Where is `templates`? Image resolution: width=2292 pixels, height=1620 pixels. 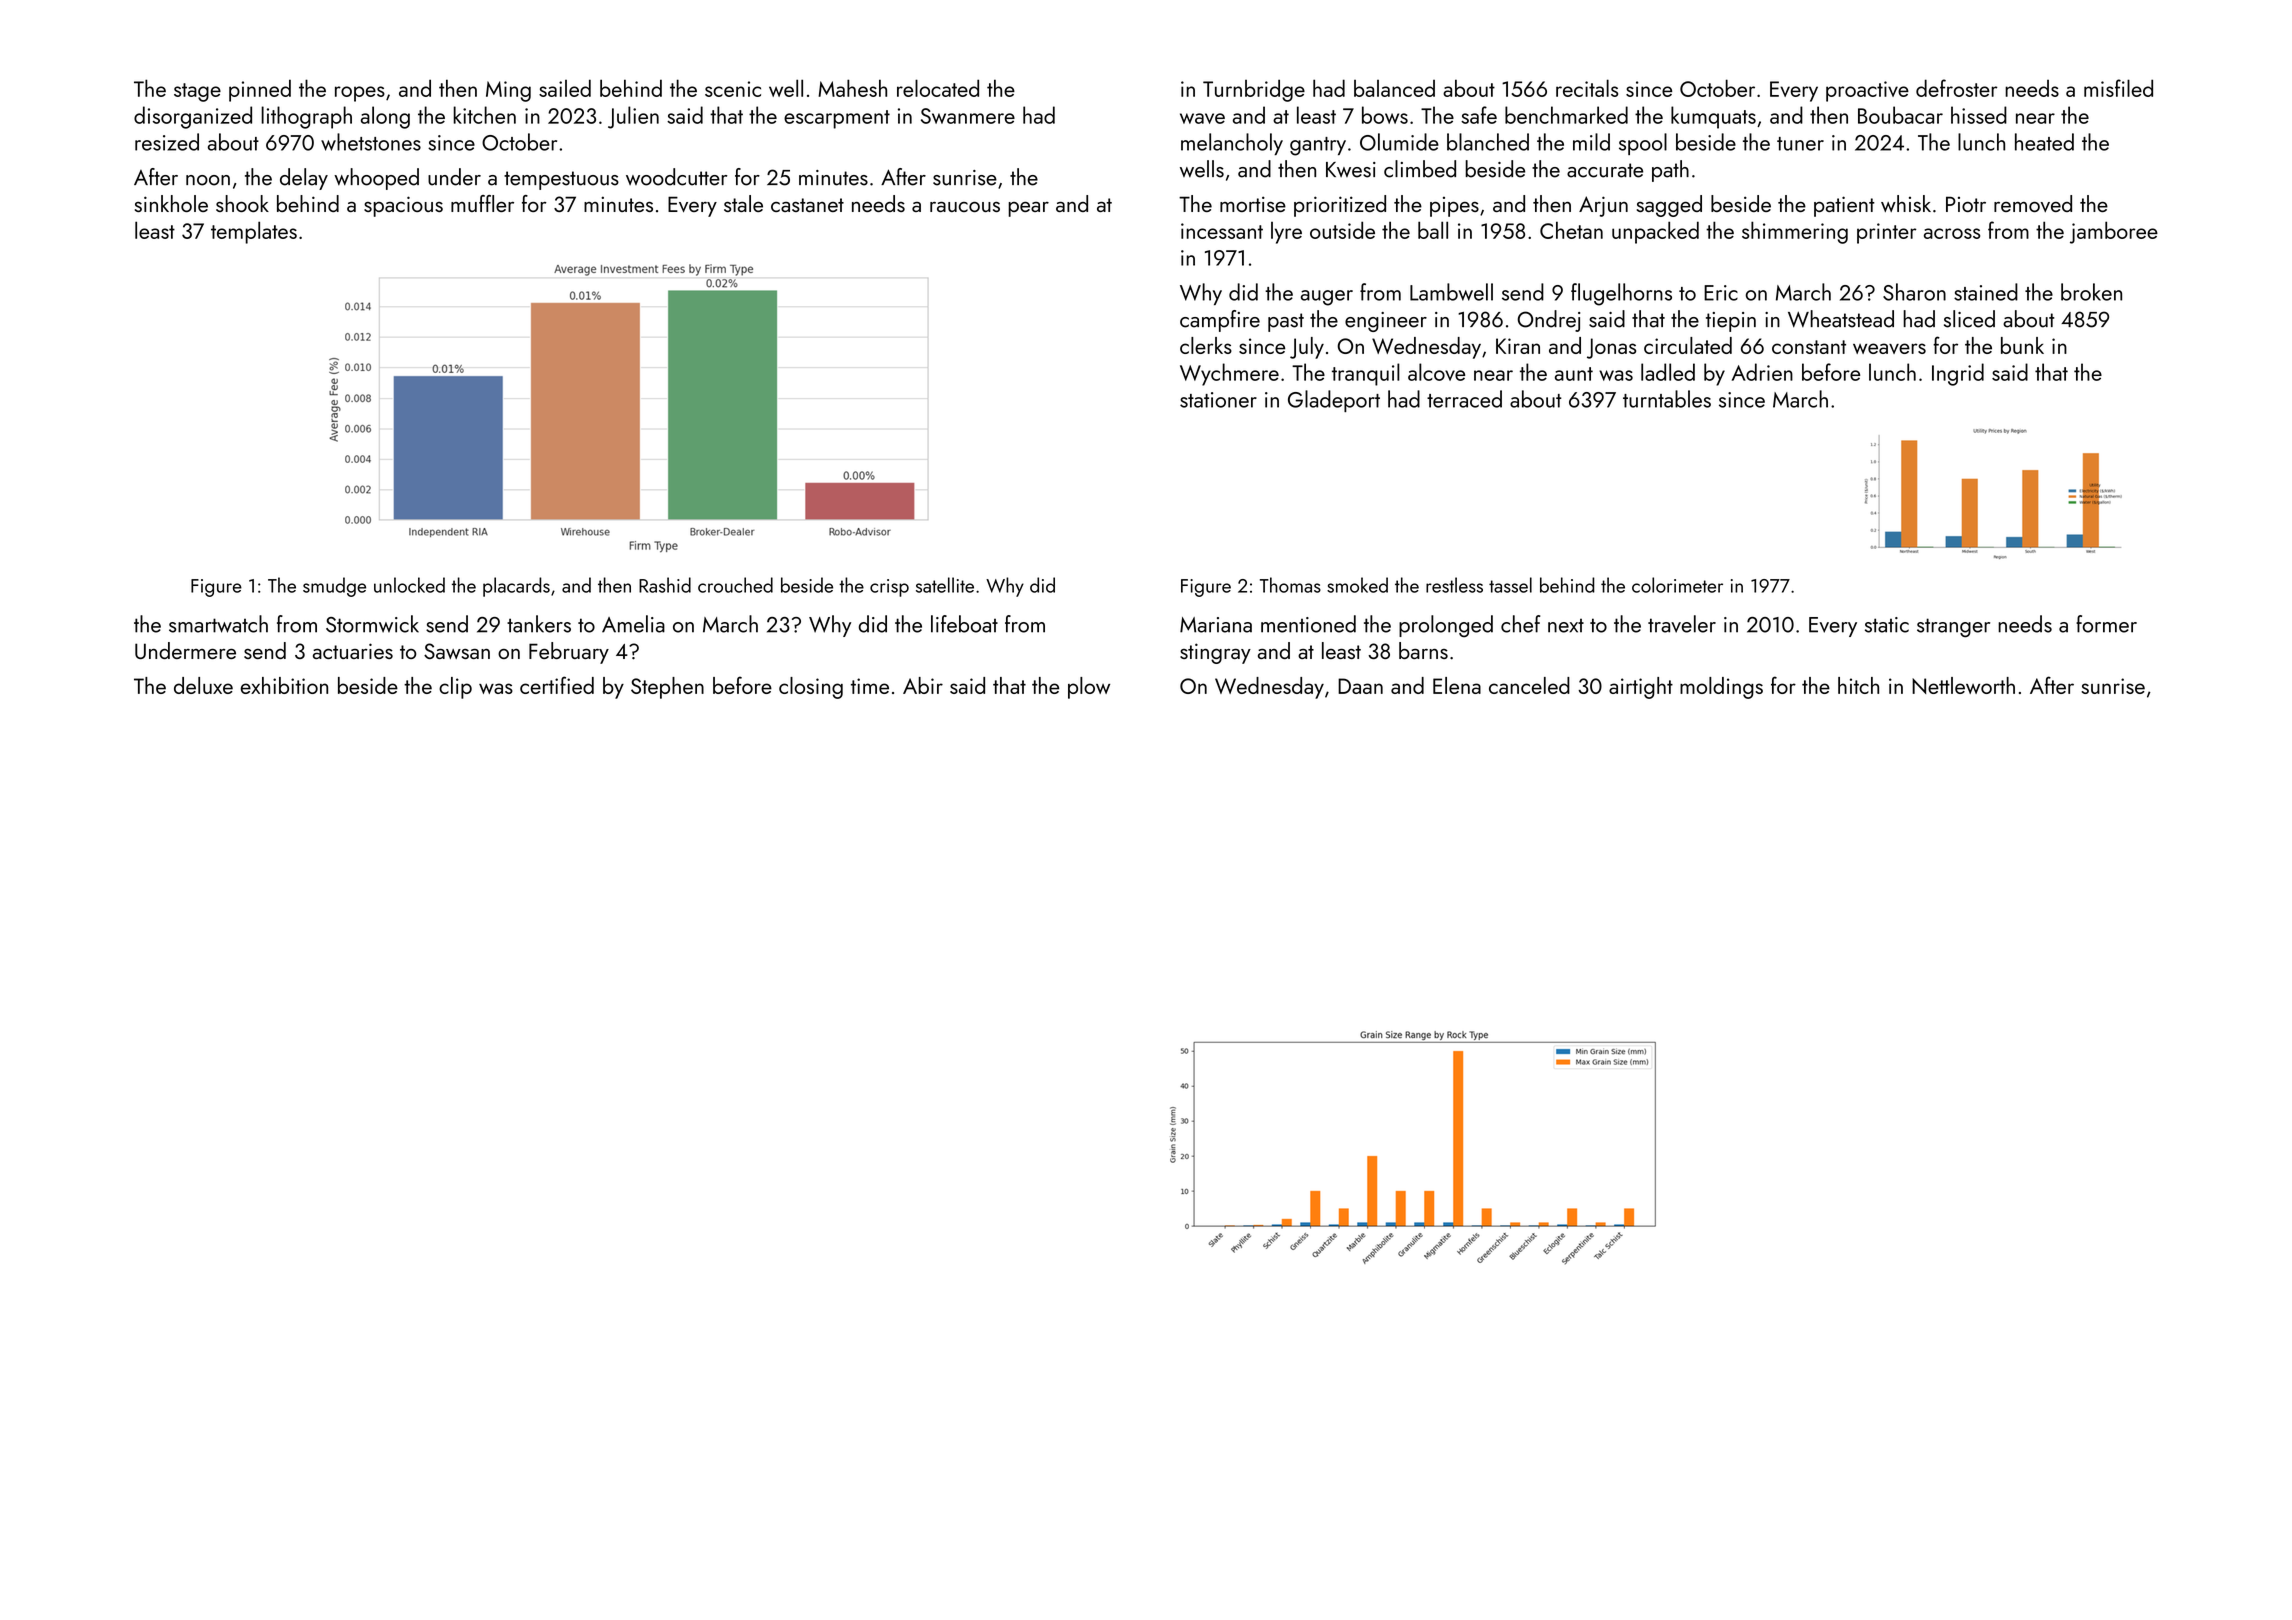 templates is located at coordinates (254, 232).
